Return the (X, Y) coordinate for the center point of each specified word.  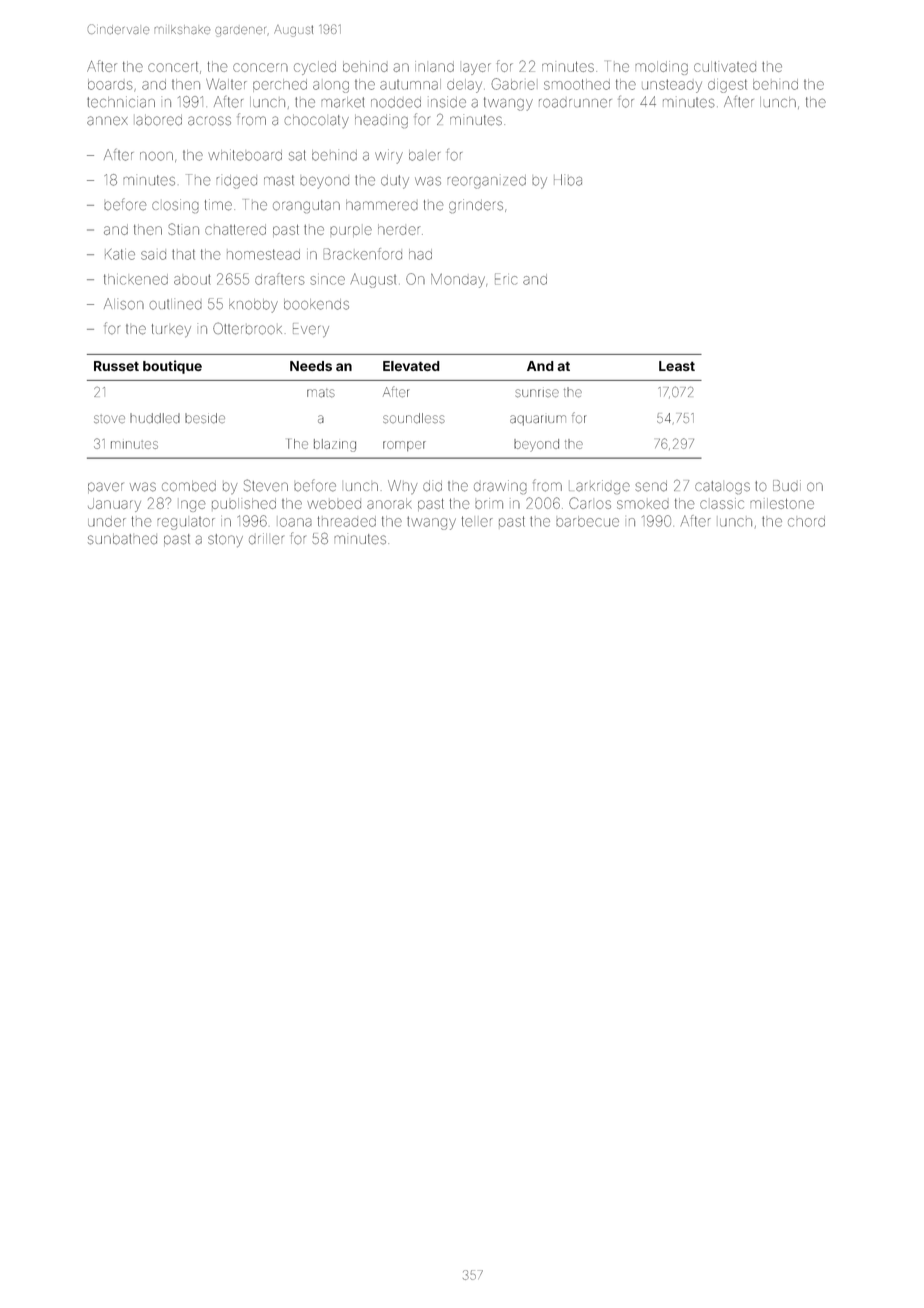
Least (677, 366)
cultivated (725, 66)
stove (109, 419)
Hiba (568, 180)
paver (105, 487)
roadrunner (575, 103)
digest (727, 86)
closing (175, 206)
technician (121, 102)
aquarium (538, 420)
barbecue (587, 521)
